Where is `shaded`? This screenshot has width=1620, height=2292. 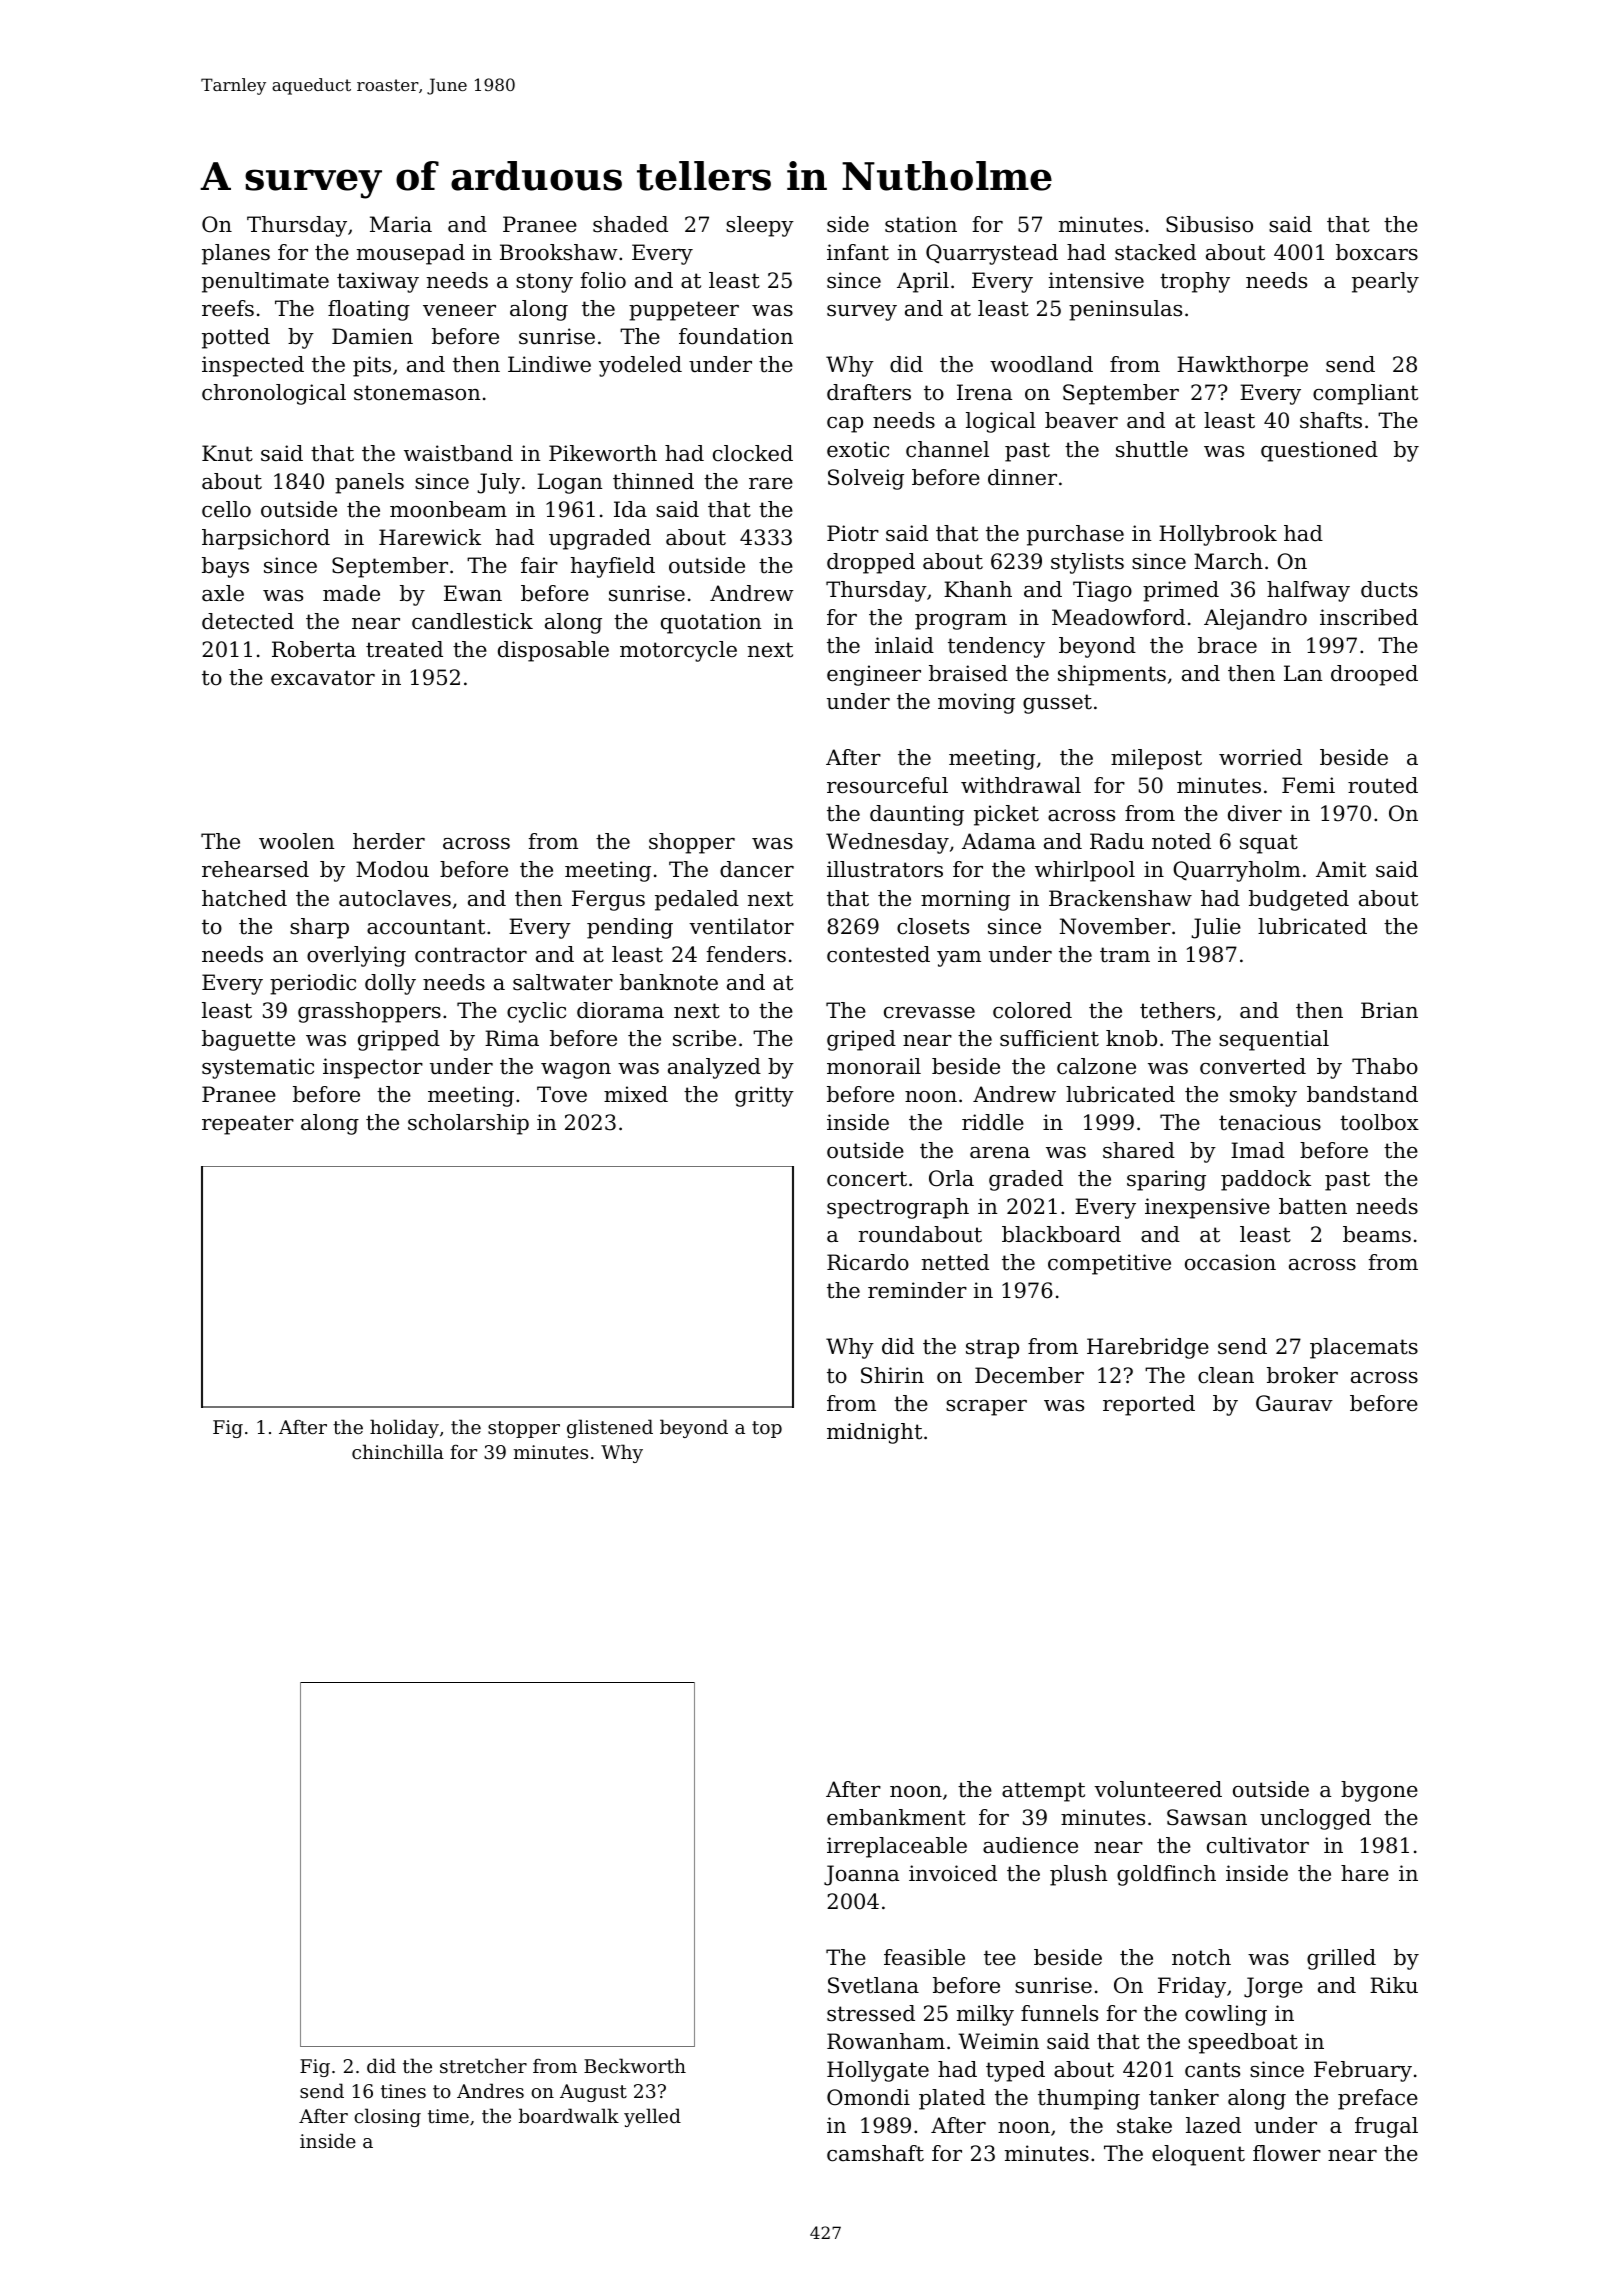
shaded is located at coordinates (630, 224).
